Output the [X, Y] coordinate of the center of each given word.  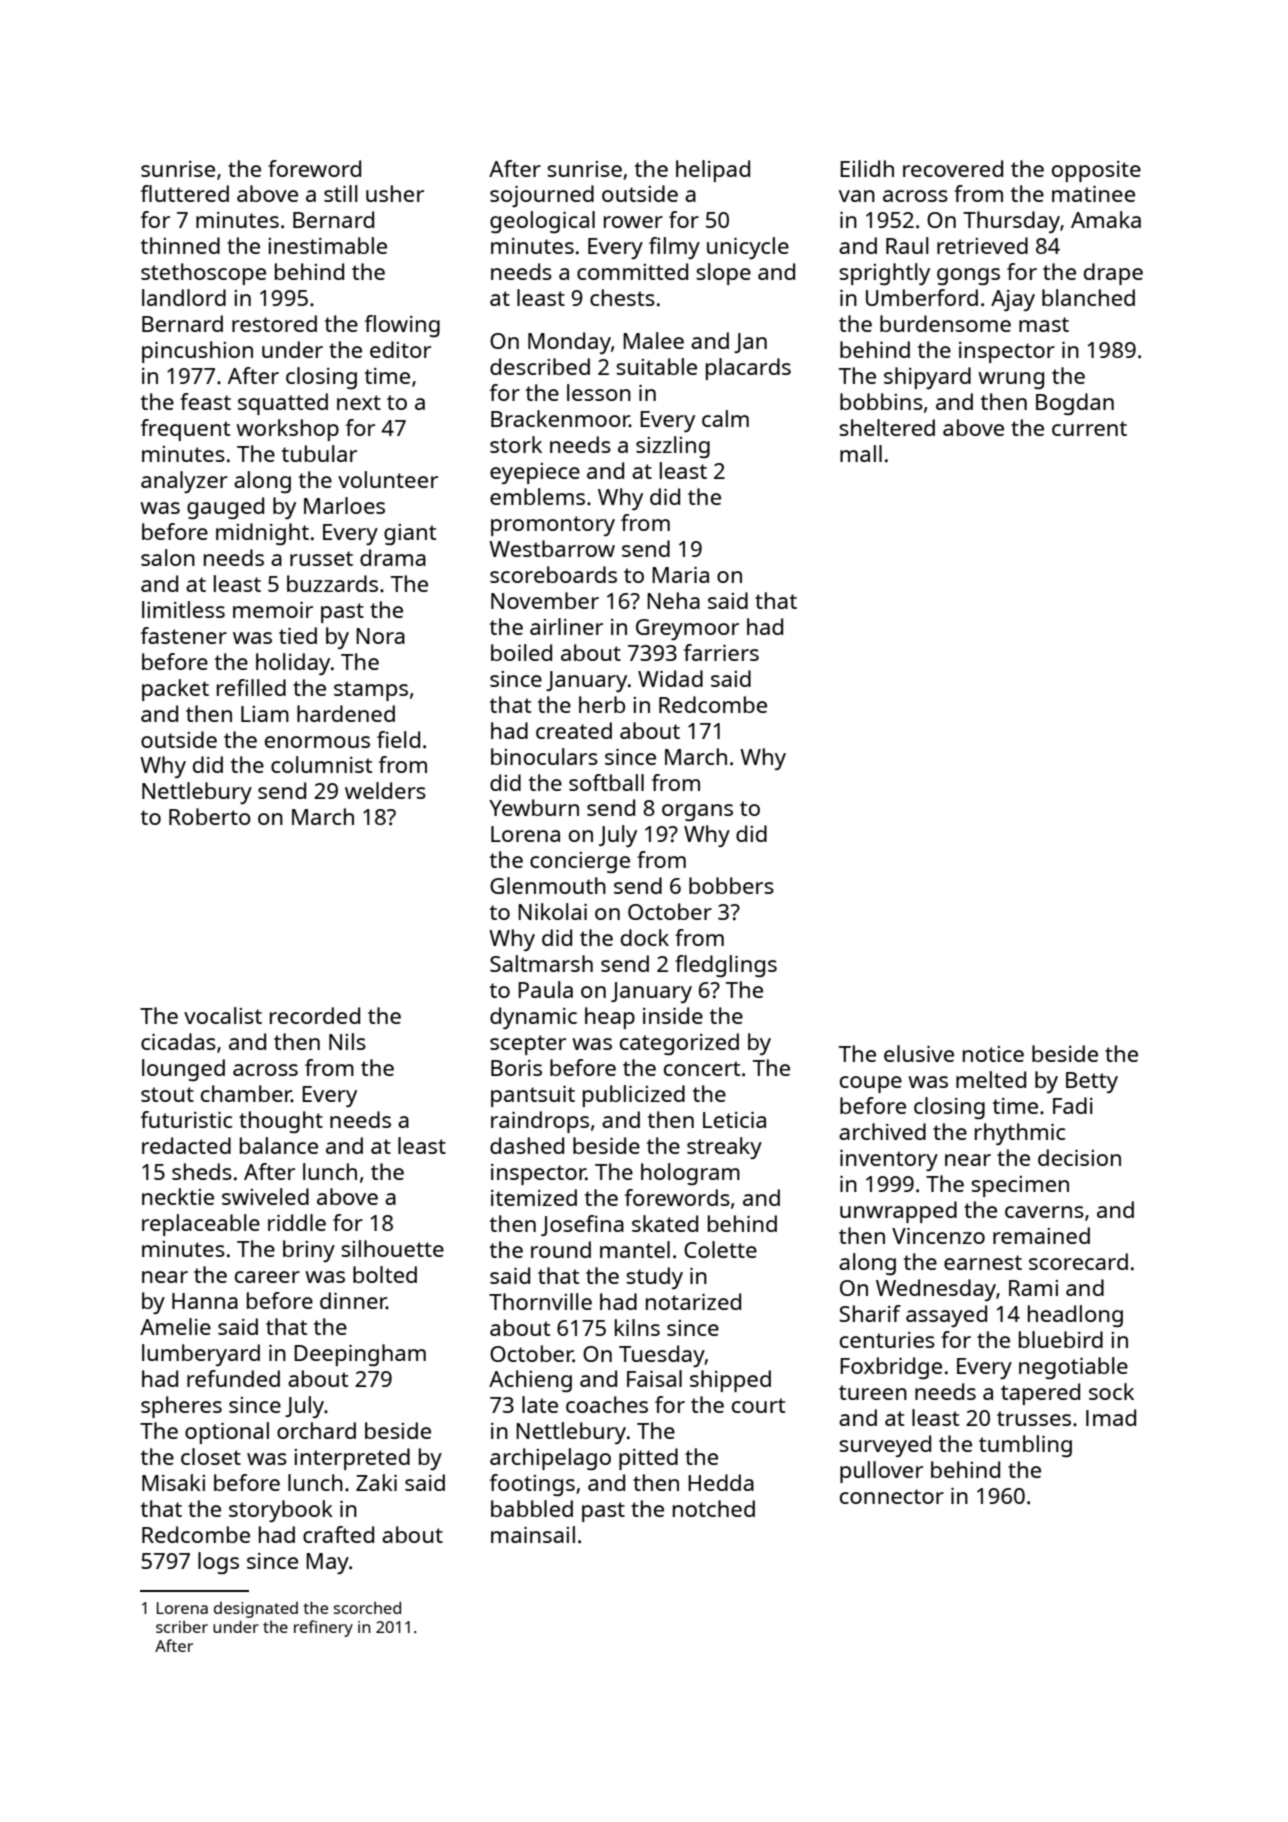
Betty [1092, 1082]
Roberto [210, 816]
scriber [182, 1627]
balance [279, 1145]
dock [645, 937]
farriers [721, 652]
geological [542, 222]
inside [673, 1015]
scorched [367, 1608]
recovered [953, 168]
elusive [919, 1053]
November [545, 600]
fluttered [185, 193]
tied [298, 635]
